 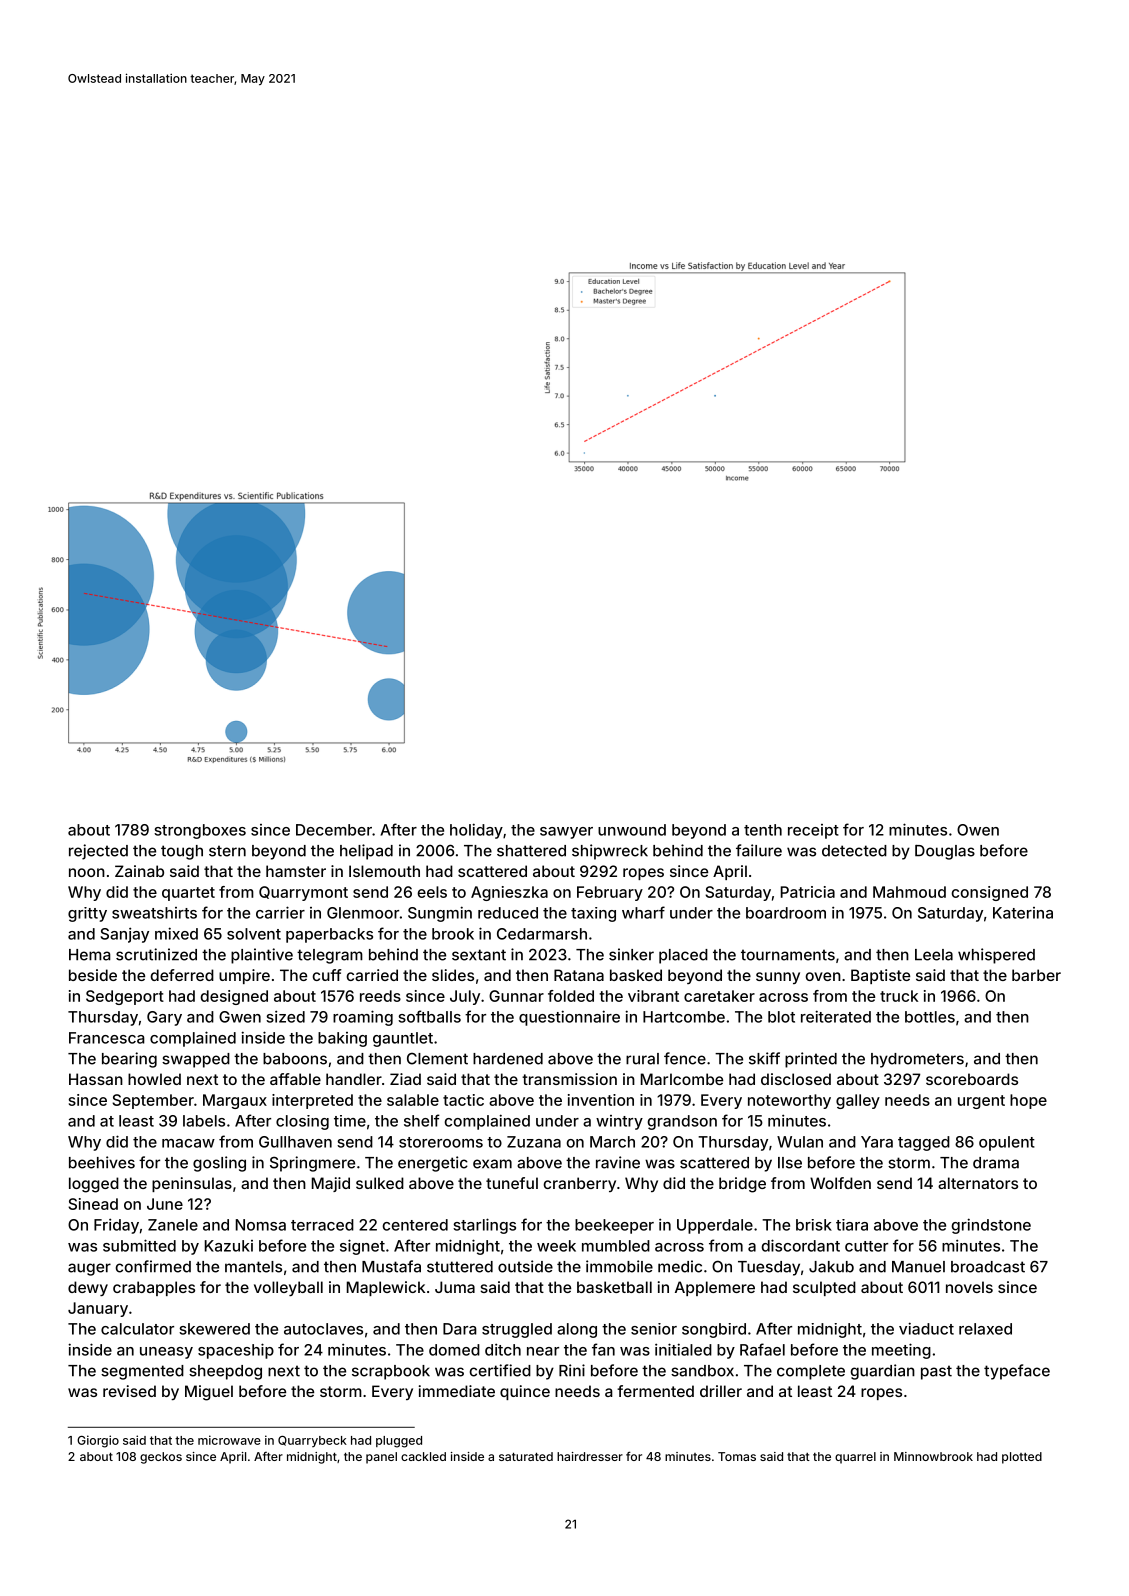 I want to click on quarrel, so click(x=855, y=1458).
